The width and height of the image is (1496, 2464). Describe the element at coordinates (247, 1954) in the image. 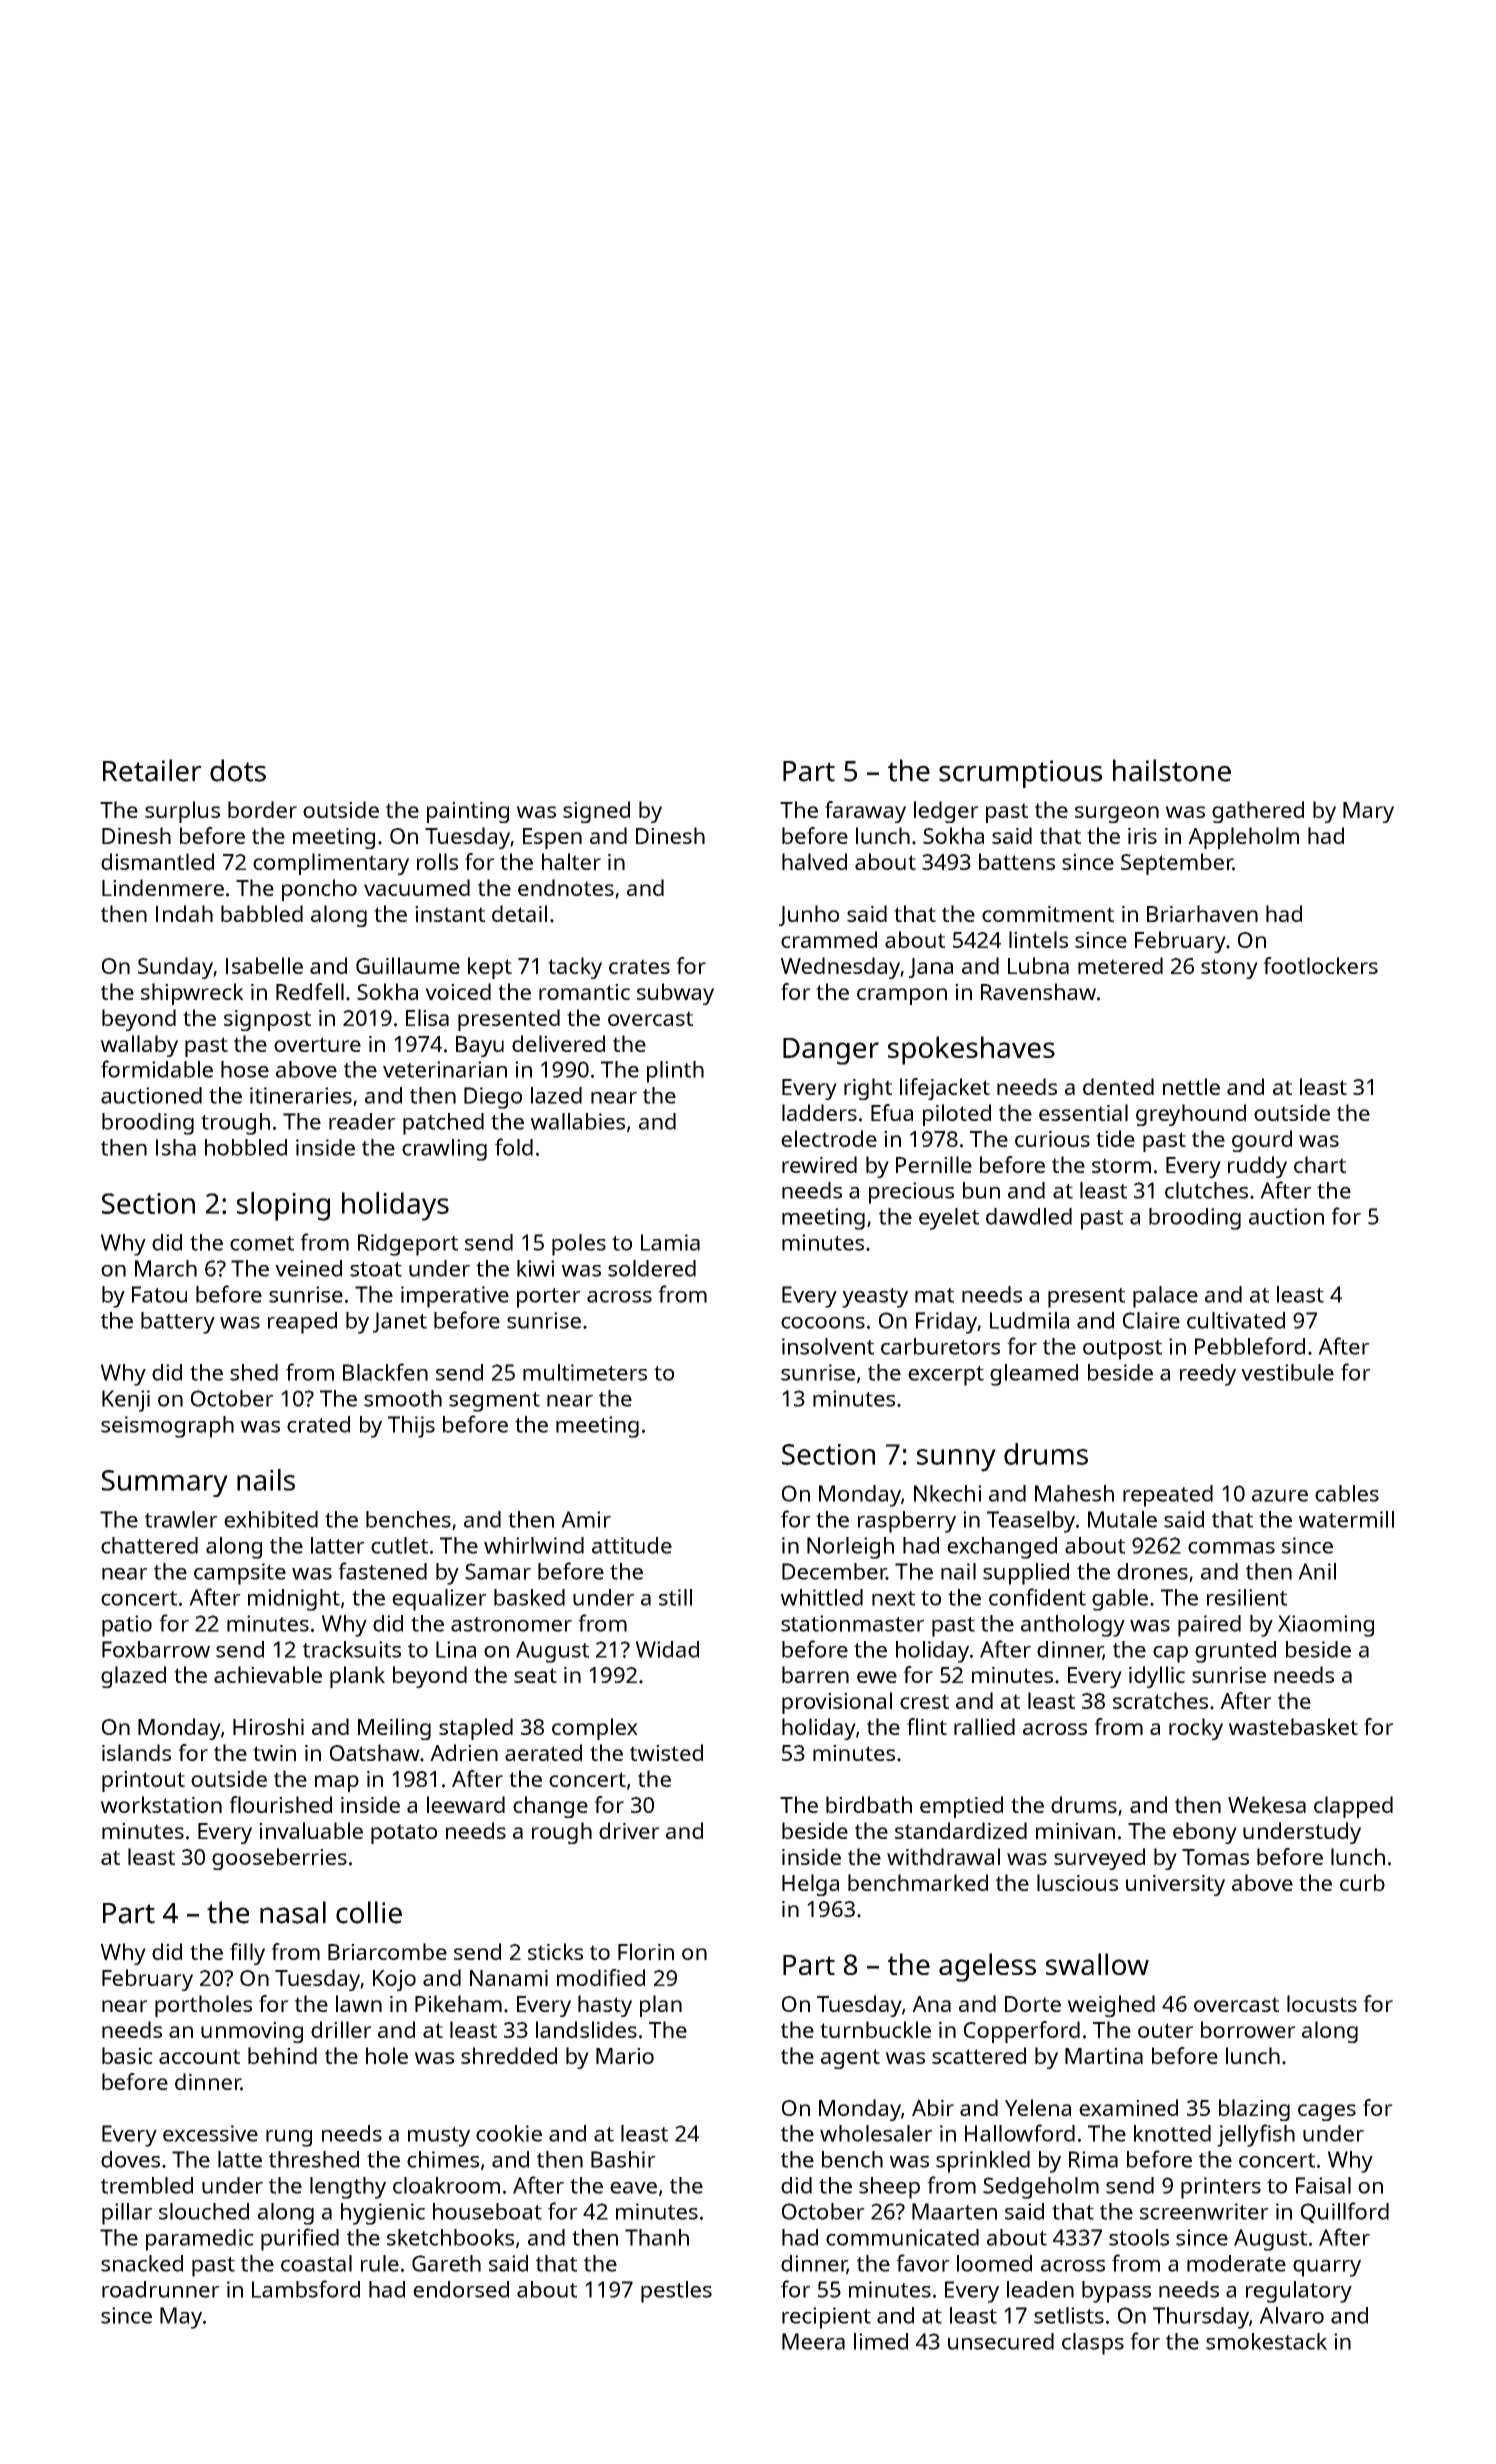

I see `filly` at that location.
